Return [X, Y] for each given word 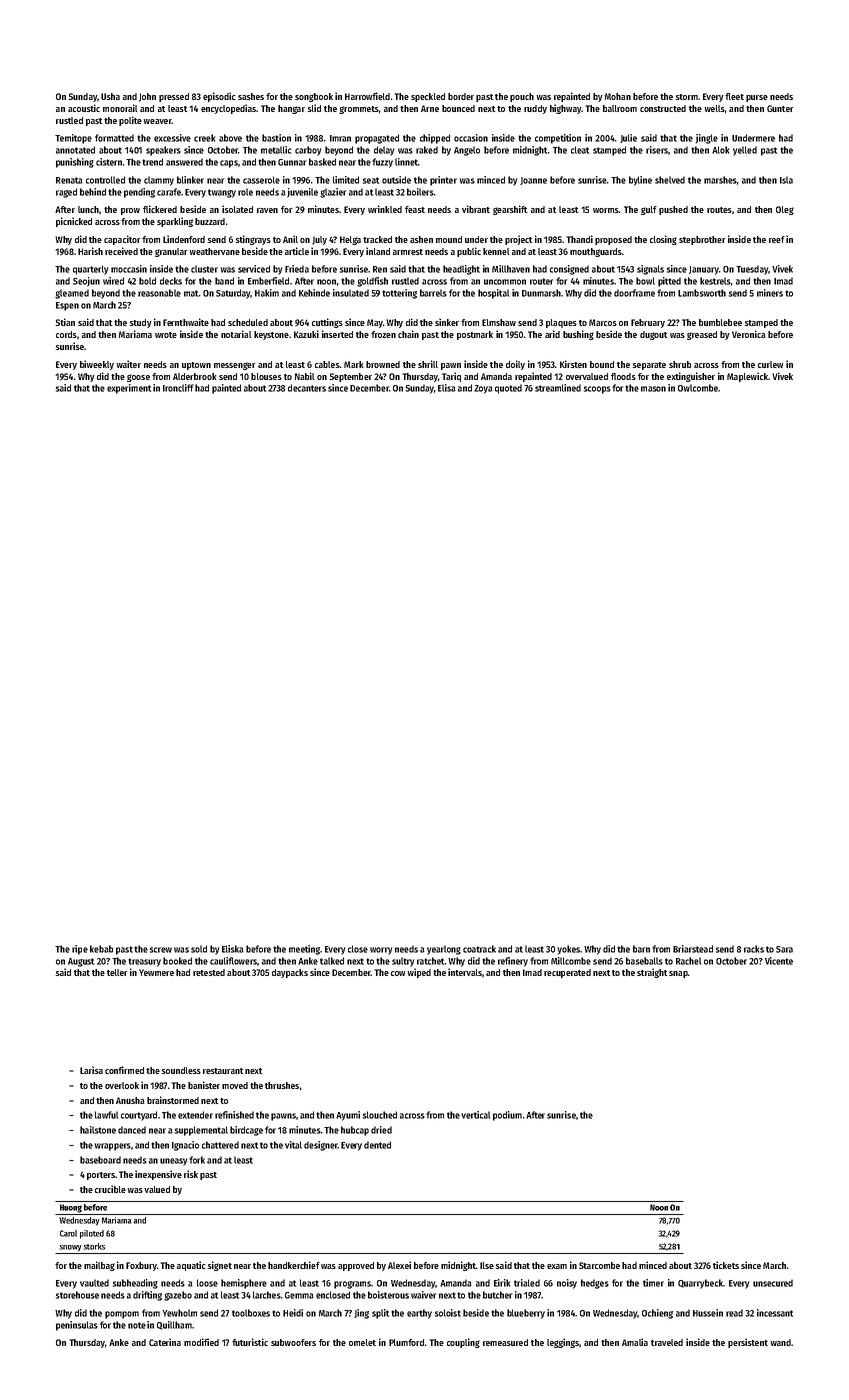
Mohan [618, 96]
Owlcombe [698, 388]
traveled [667, 1342]
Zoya [483, 389]
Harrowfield [367, 96]
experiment [129, 389]
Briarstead [693, 949]
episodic [219, 97]
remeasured [505, 1342]
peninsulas [77, 1326]
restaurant [223, 1071]
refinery [513, 962]
